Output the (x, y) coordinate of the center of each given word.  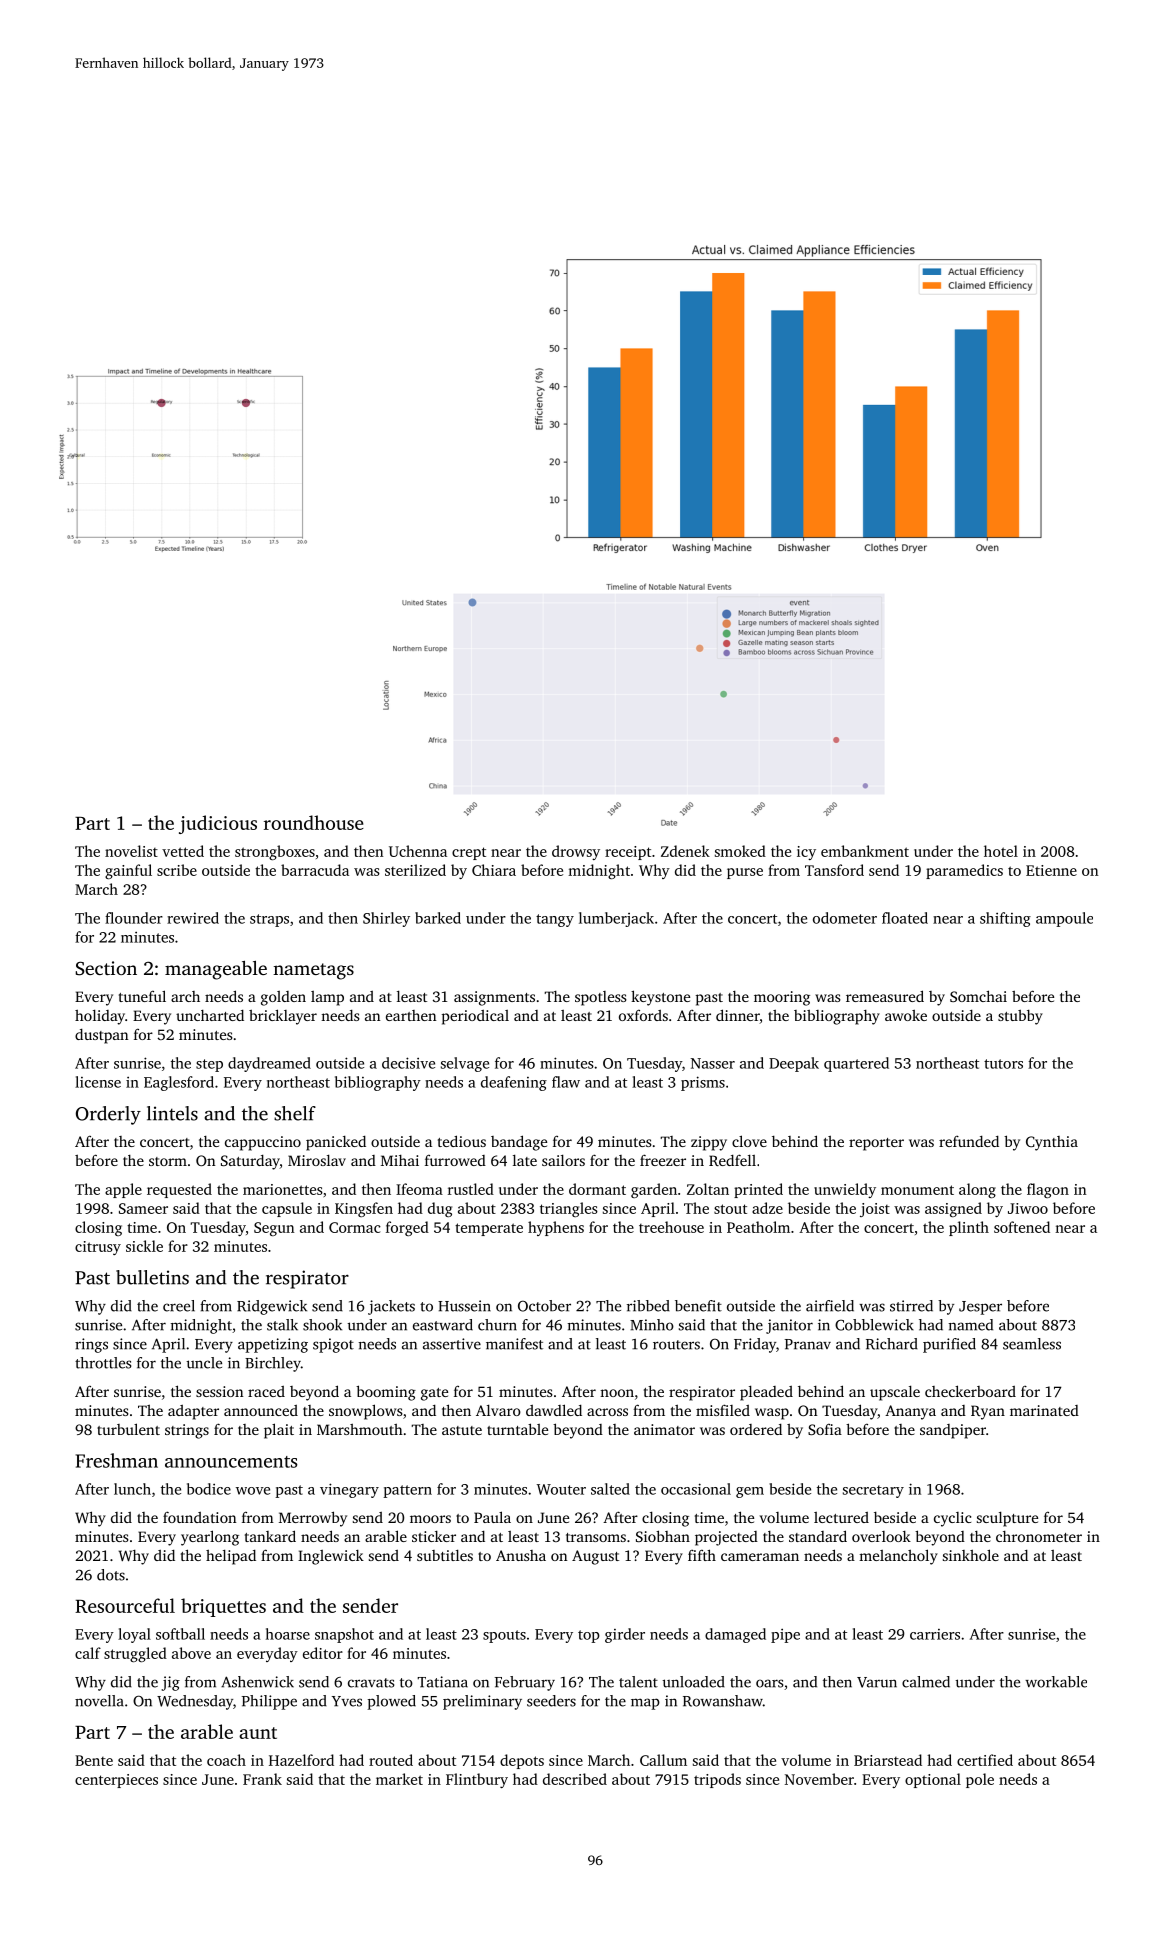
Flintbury (477, 1780)
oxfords (643, 1015)
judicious (218, 824)
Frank (262, 1779)
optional (933, 1780)
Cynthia (1052, 1143)
